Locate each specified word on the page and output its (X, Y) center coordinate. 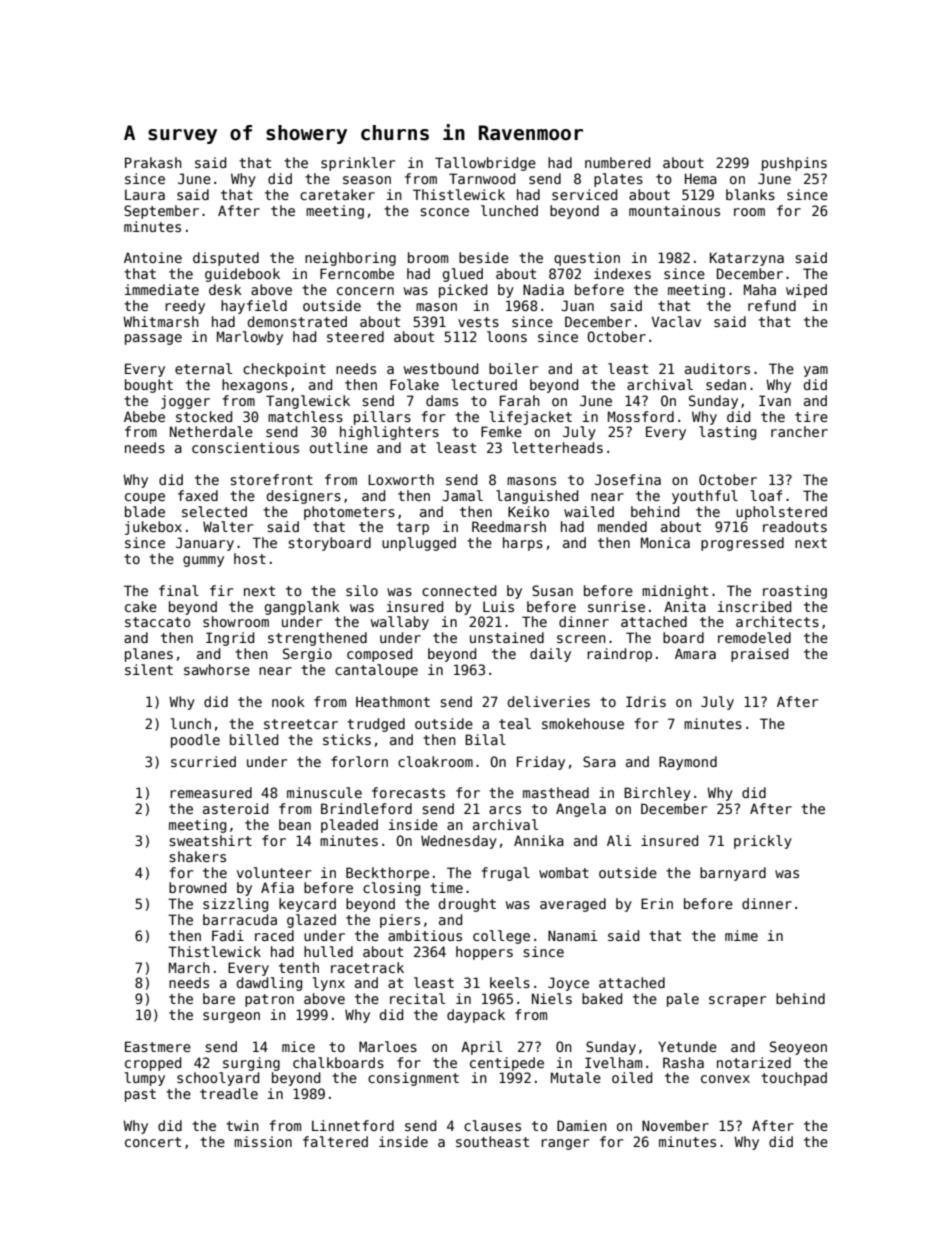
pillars (382, 418)
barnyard (733, 874)
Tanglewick (308, 402)
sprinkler (358, 164)
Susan (552, 590)
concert (153, 1142)
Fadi (228, 935)
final (179, 590)
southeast (492, 1141)
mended (622, 526)
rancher (799, 431)
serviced (584, 194)
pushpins (794, 164)
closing (391, 889)
